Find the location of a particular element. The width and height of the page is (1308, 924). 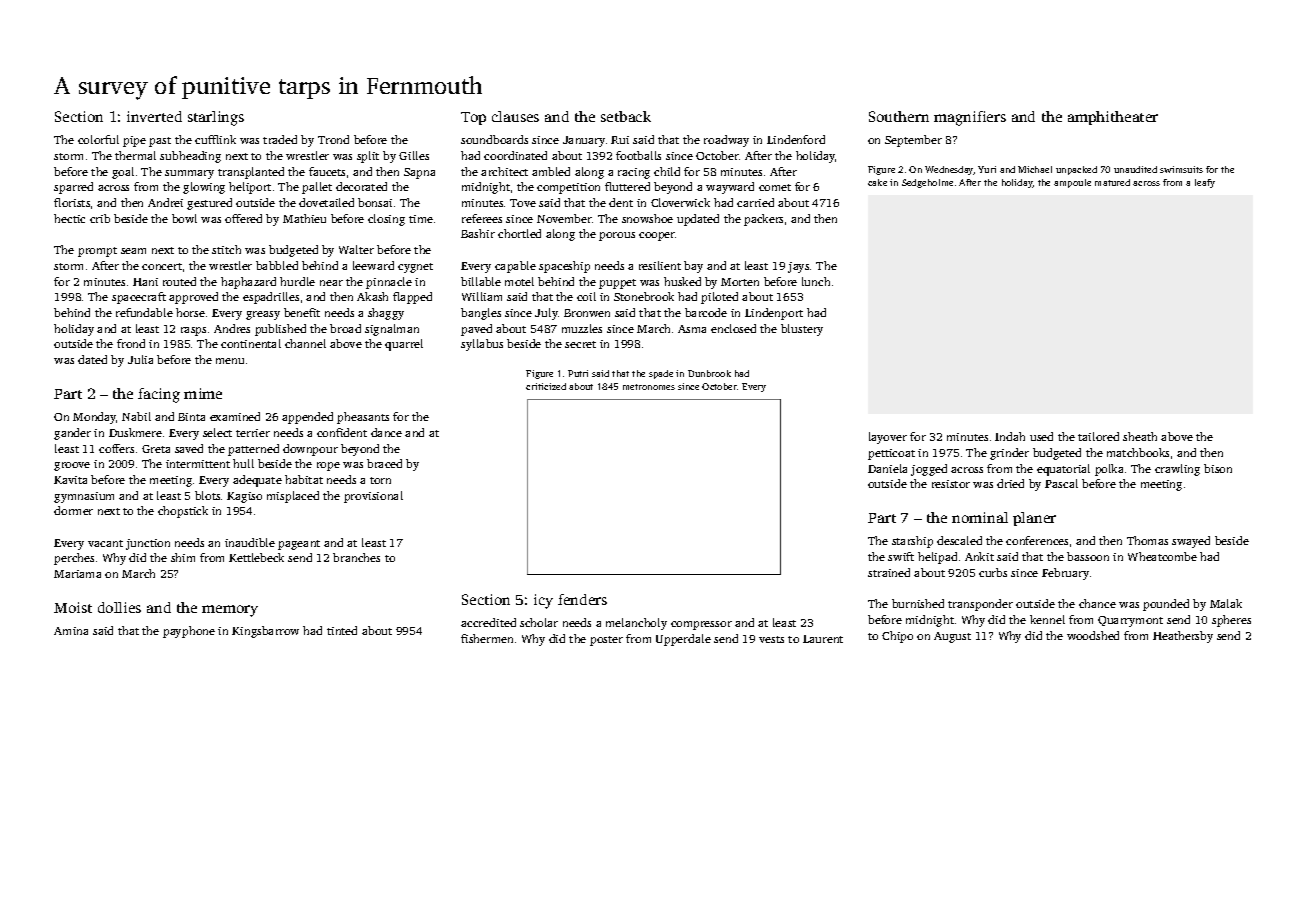

swimsuits is located at coordinates (1181, 169).
